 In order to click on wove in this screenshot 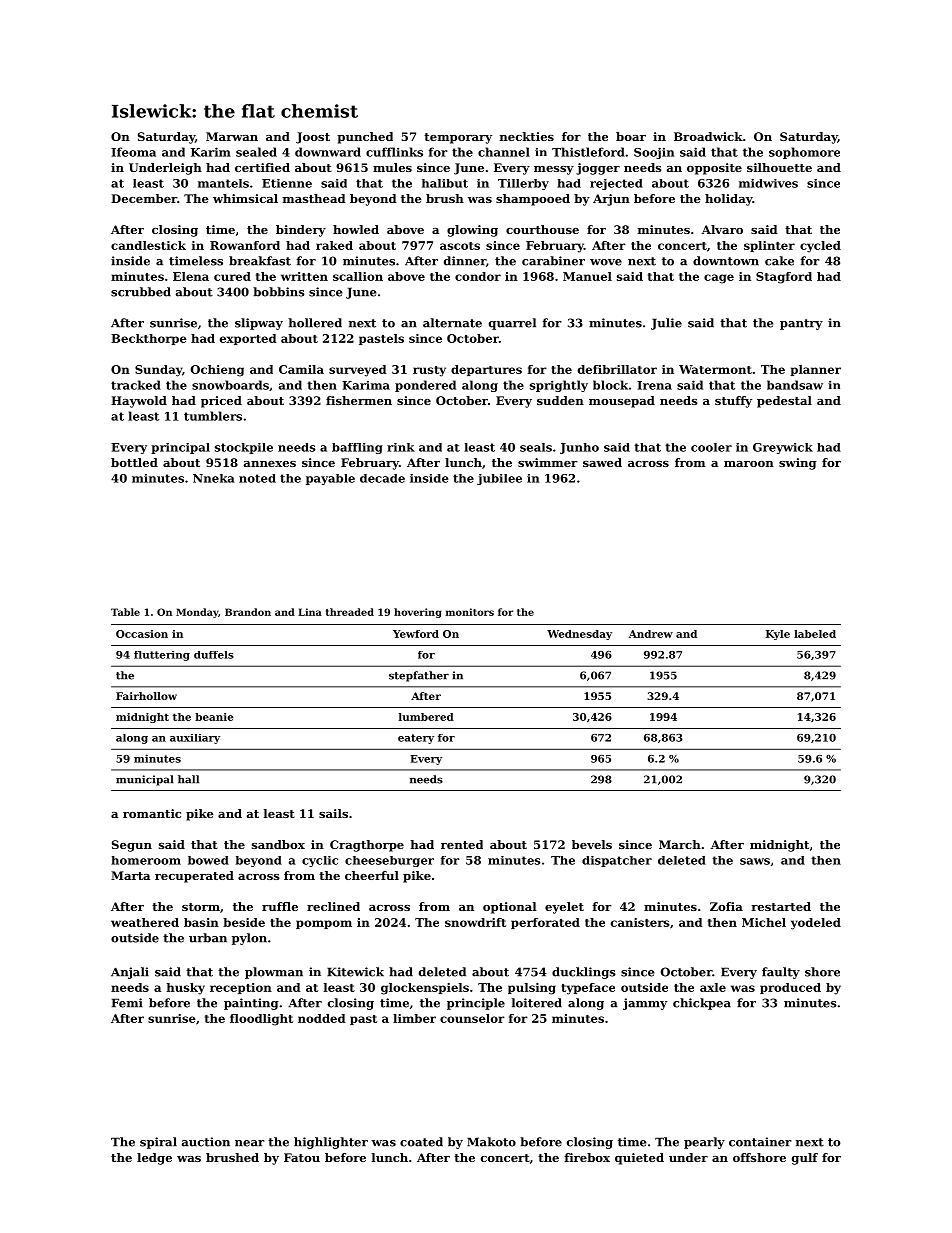, I will do `click(606, 262)`.
